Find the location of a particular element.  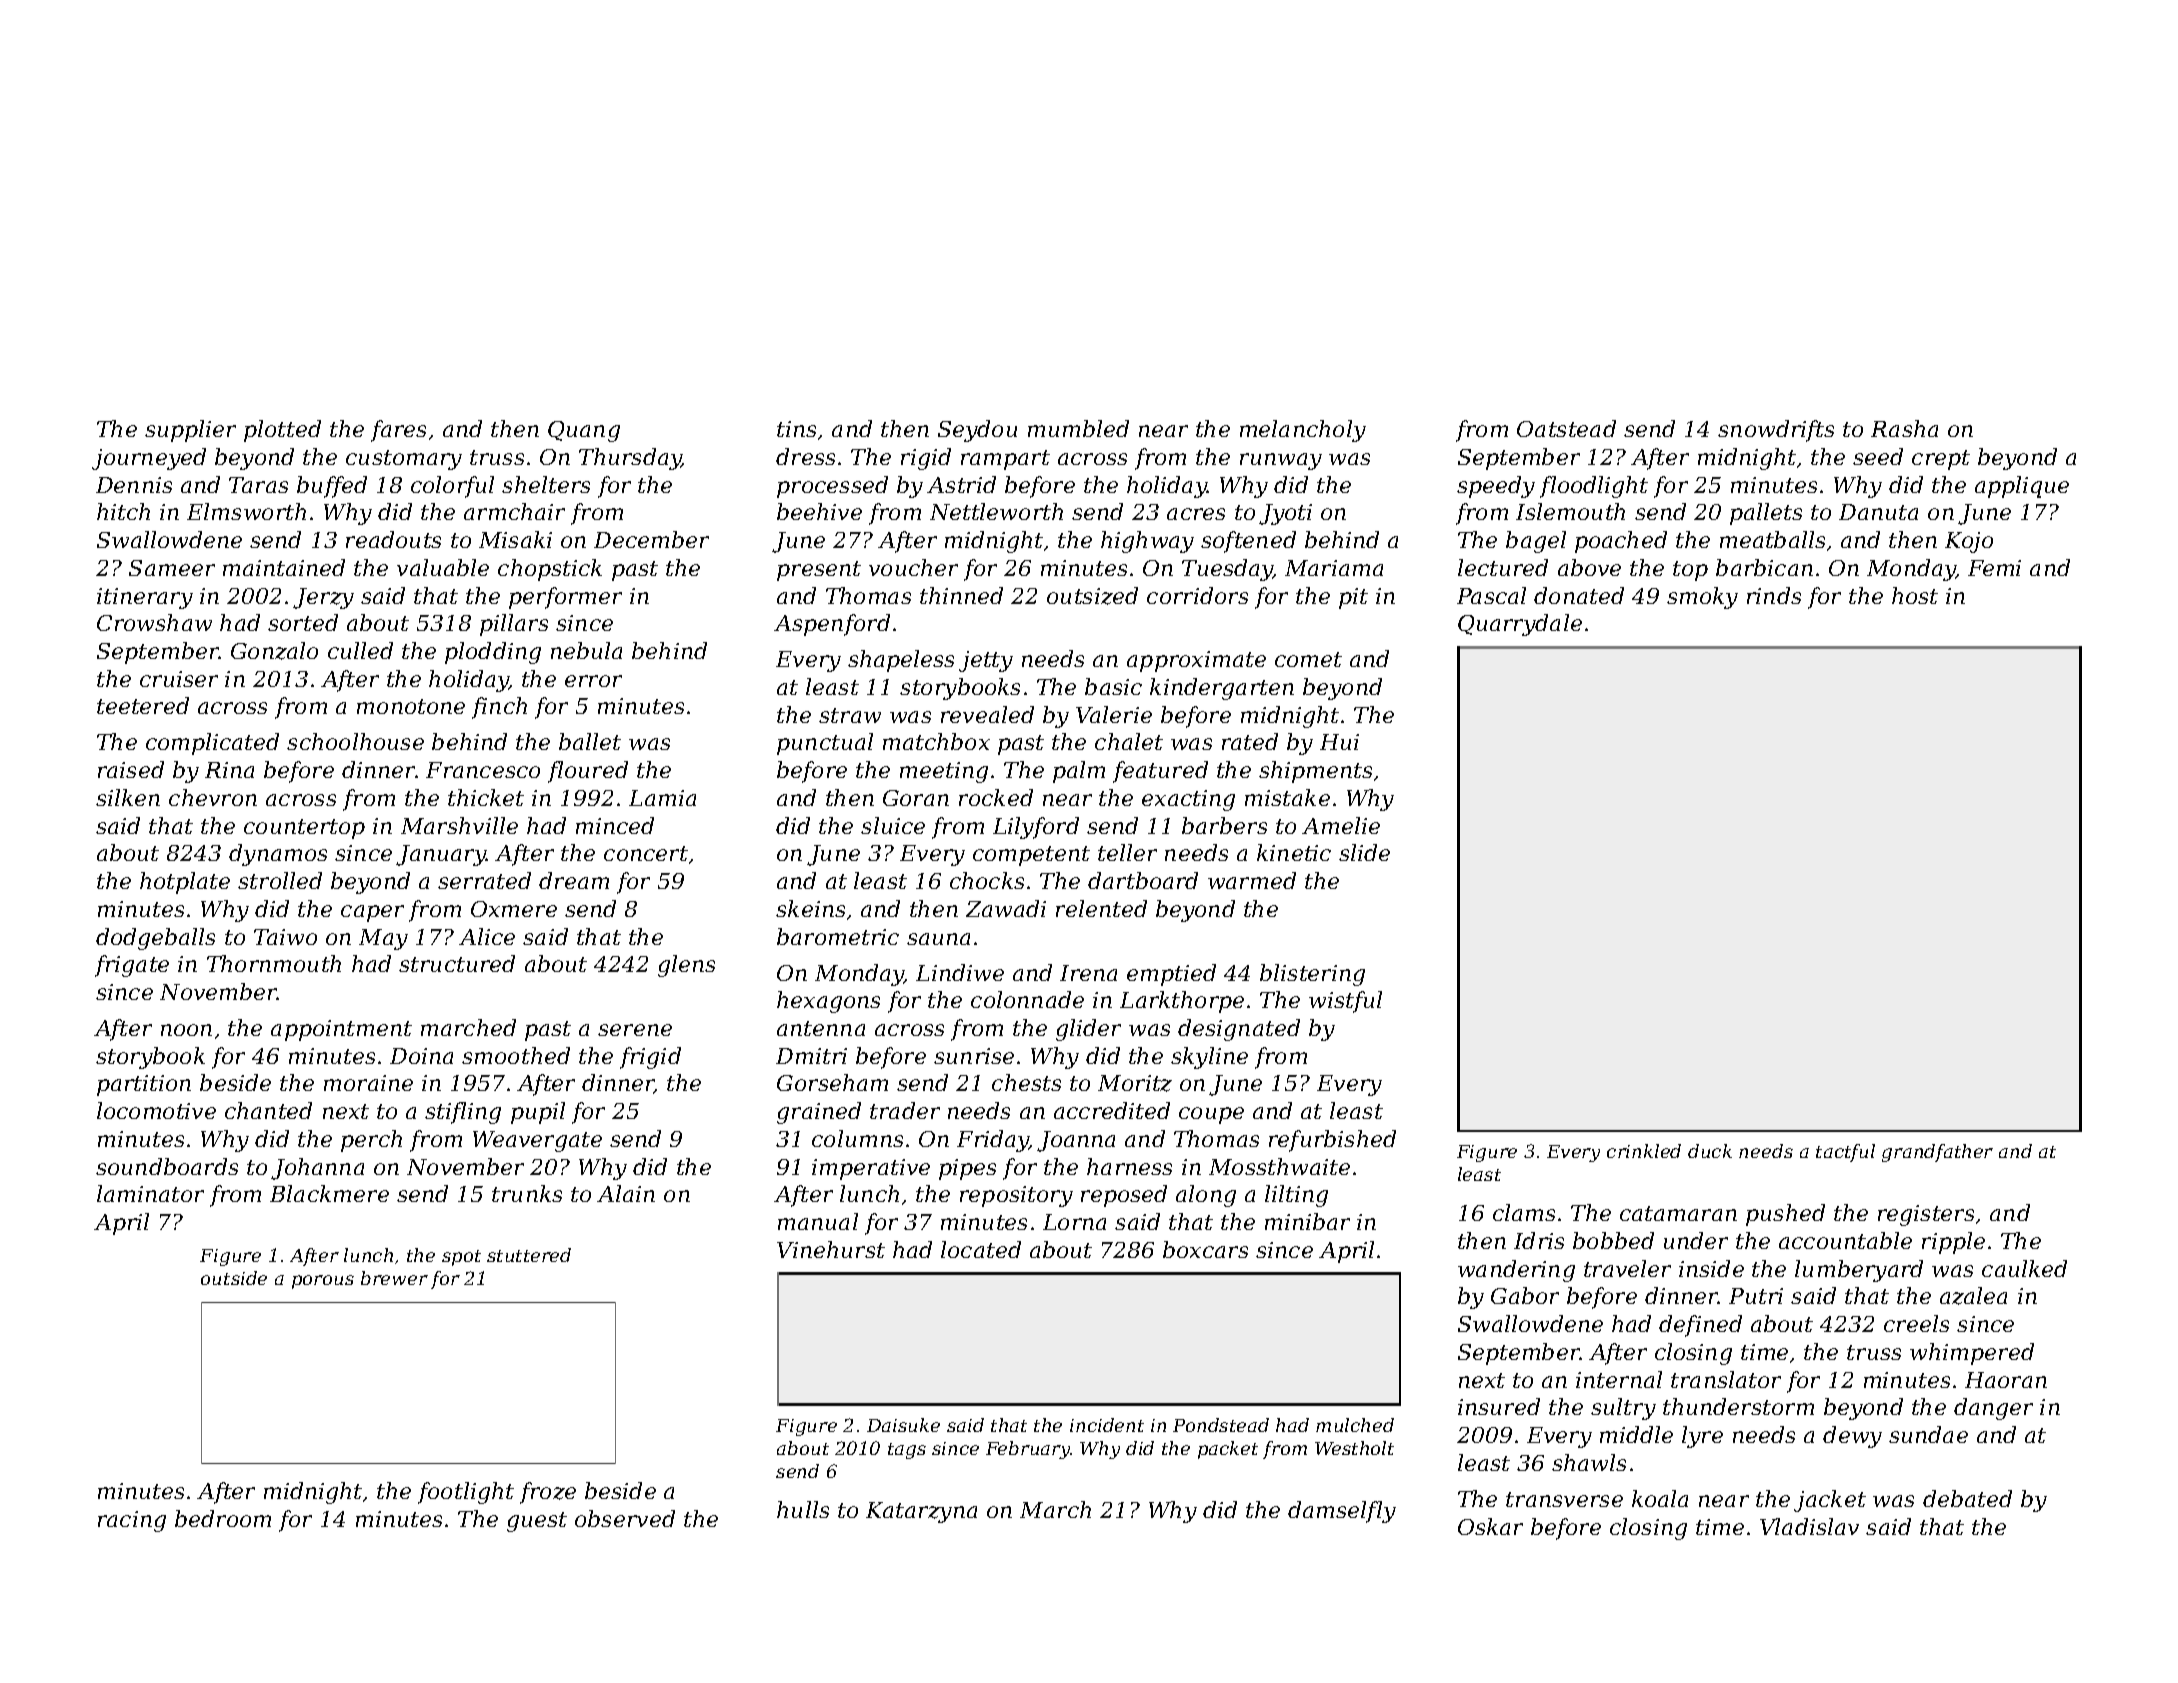

processed is located at coordinates (832, 487).
